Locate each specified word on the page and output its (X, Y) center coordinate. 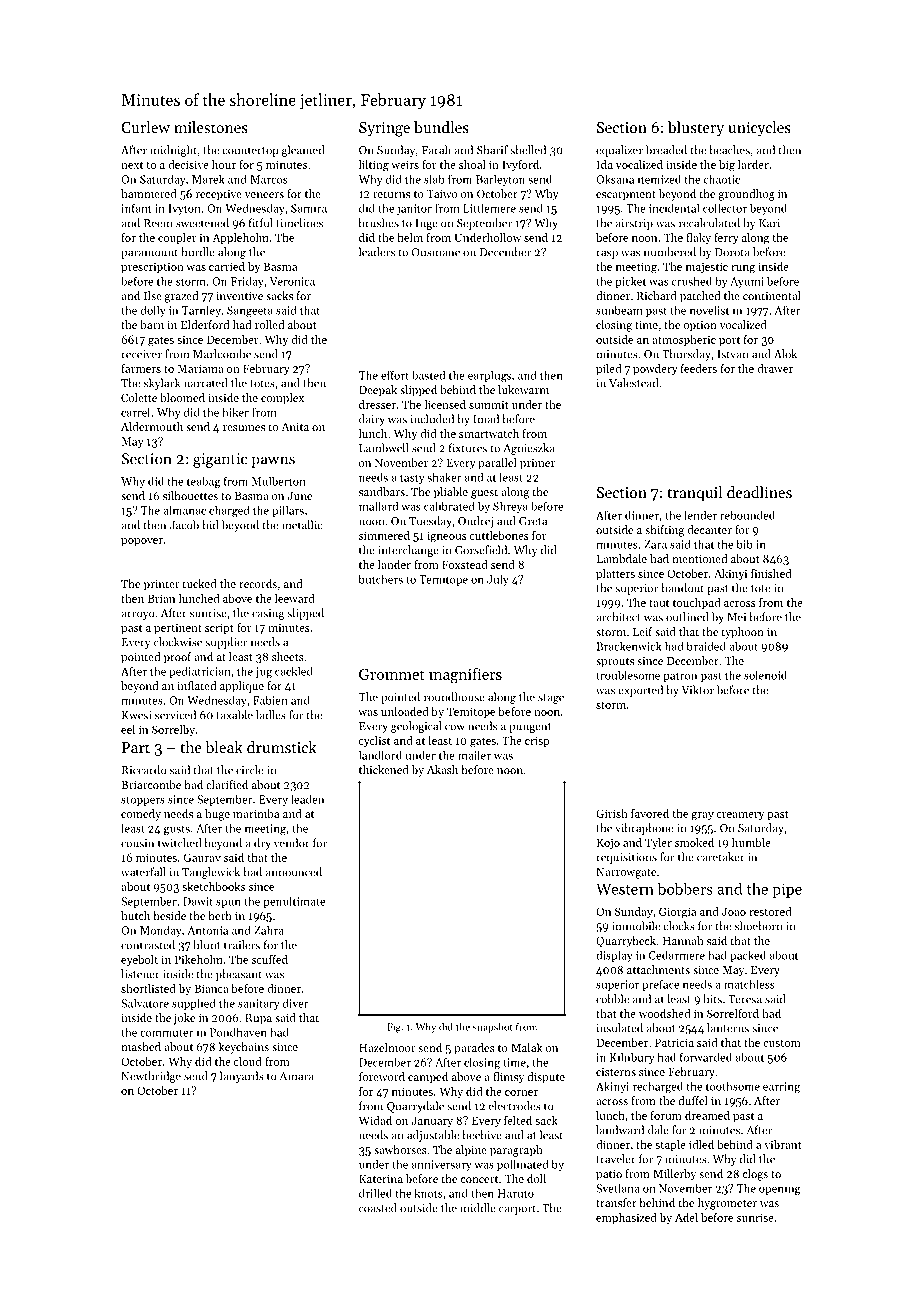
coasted (378, 1208)
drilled (375, 1193)
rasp (607, 254)
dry (262, 844)
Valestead (633, 383)
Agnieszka (529, 449)
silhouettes (190, 495)
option (700, 326)
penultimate (294, 902)
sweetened (202, 223)
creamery (740, 816)
